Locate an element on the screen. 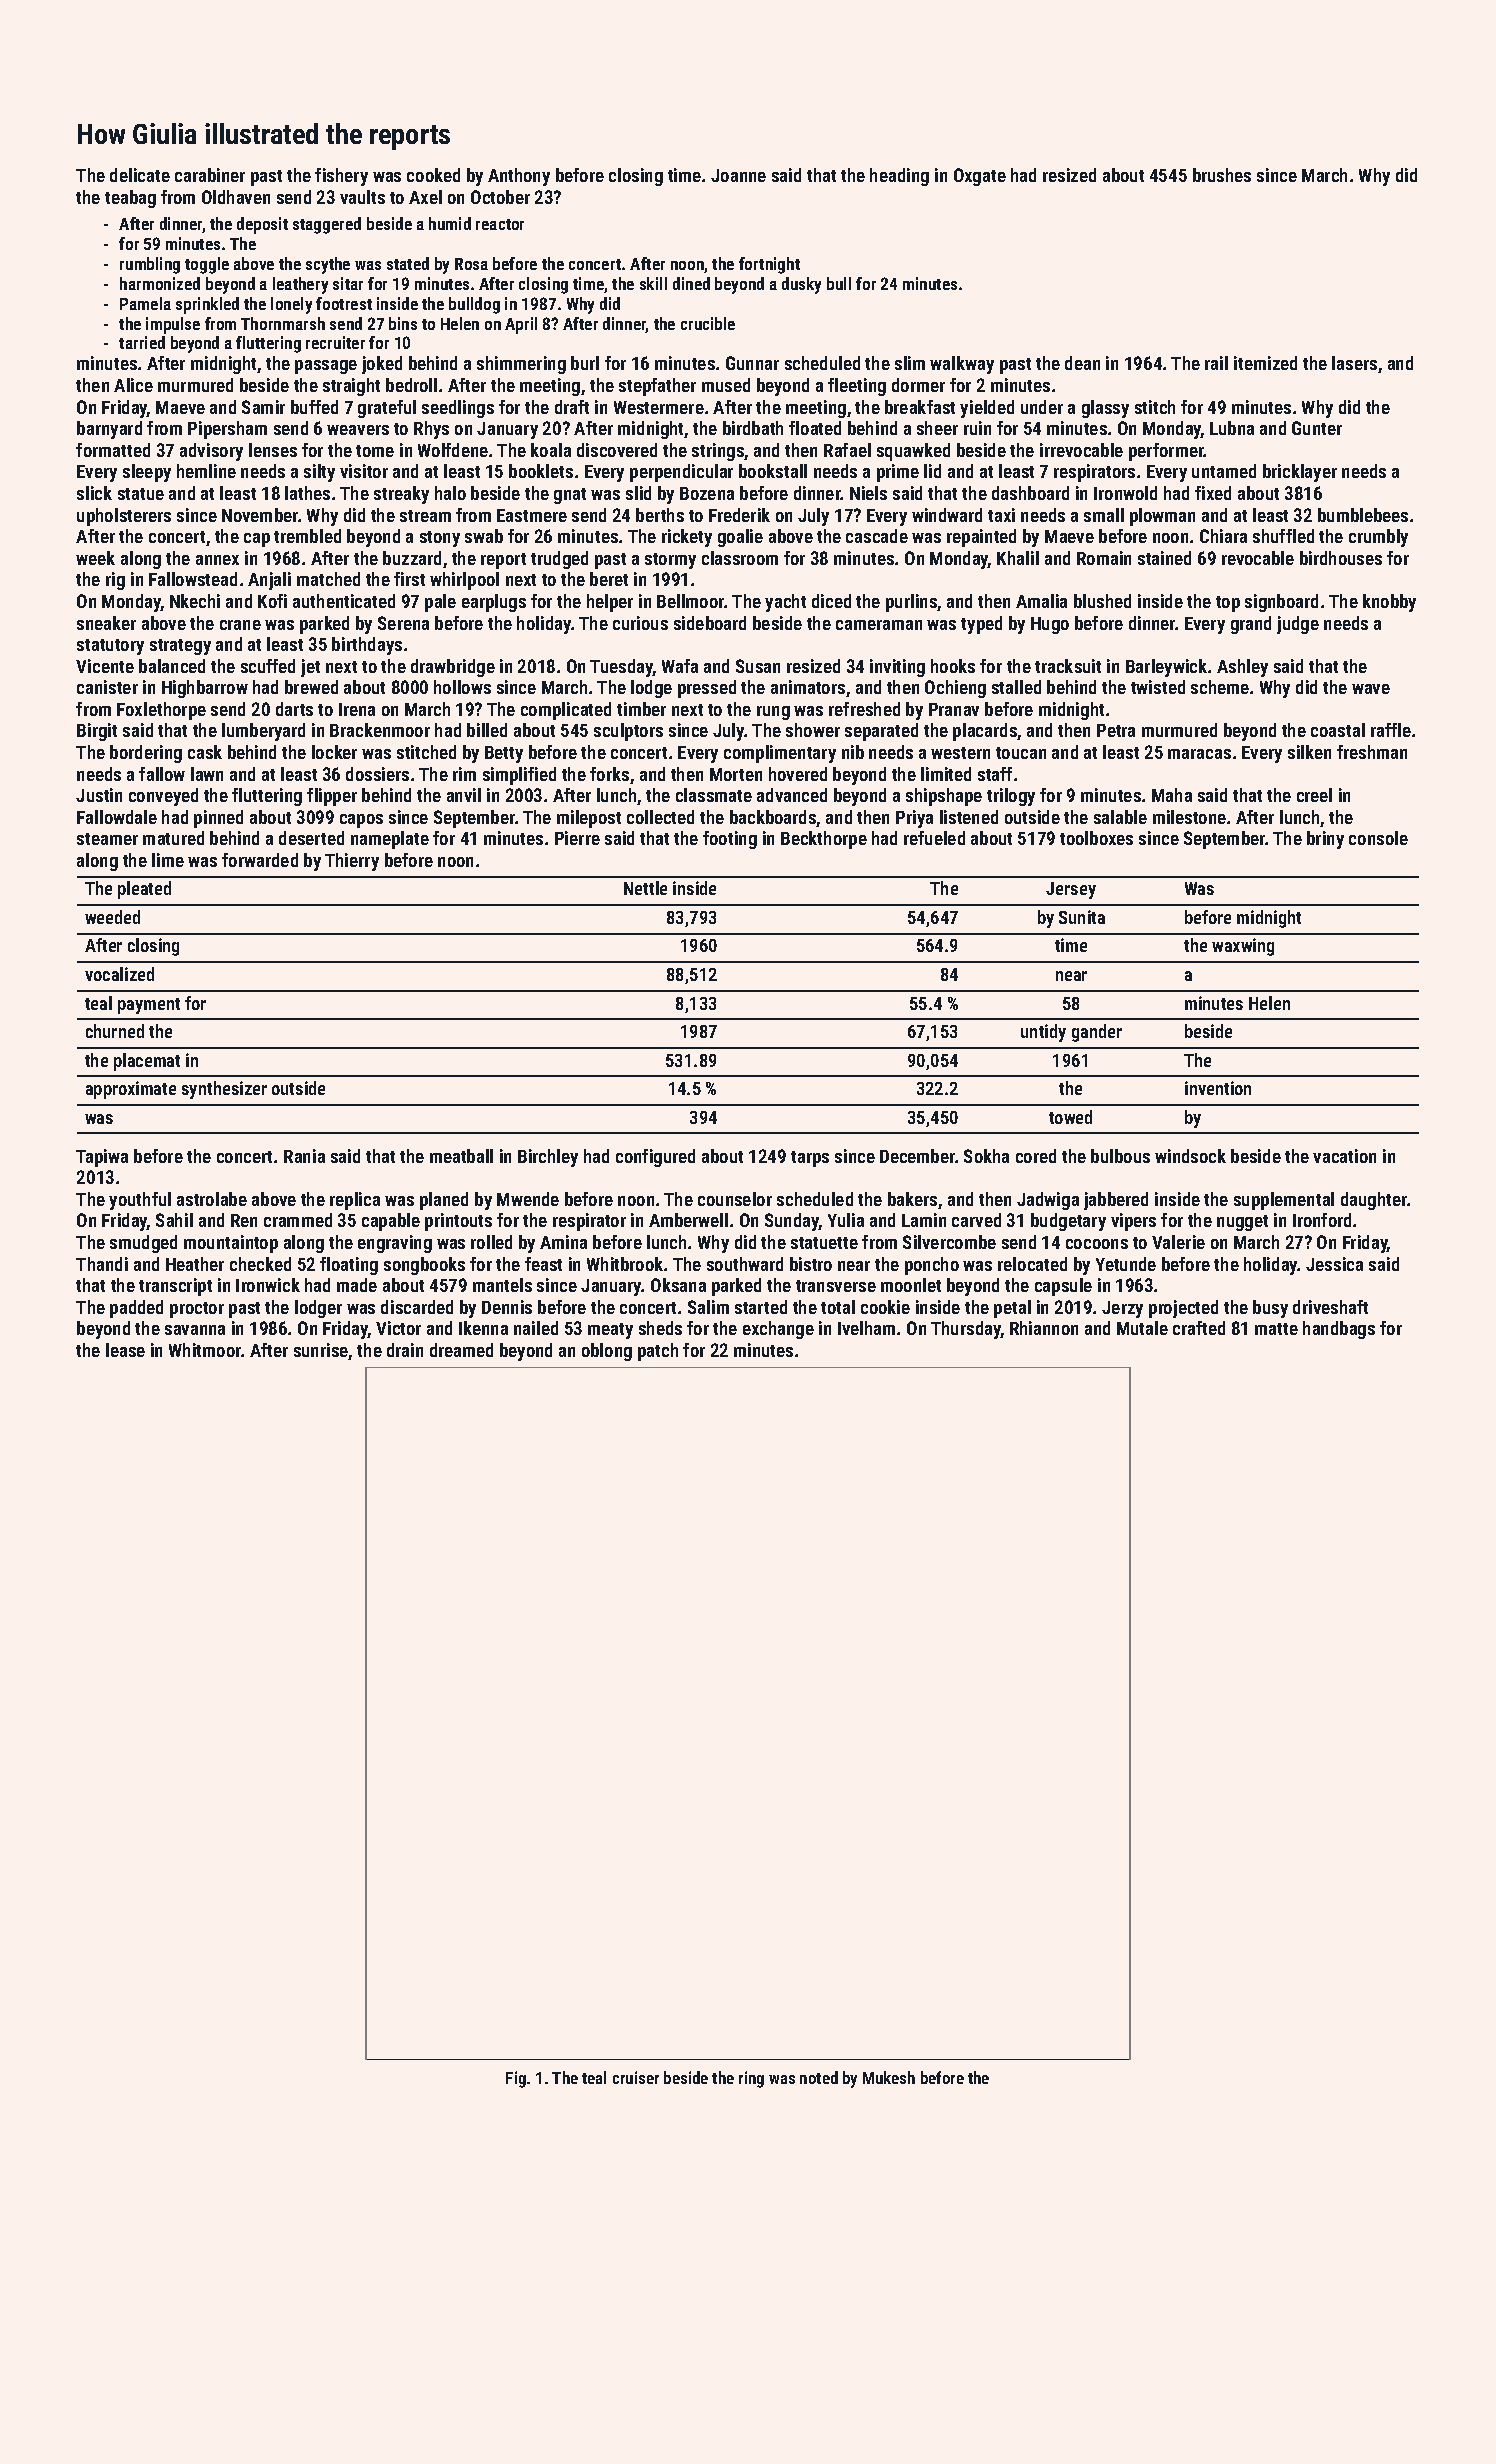 This screenshot has height=2464, width=1496. Mukesh is located at coordinates (889, 2077).
